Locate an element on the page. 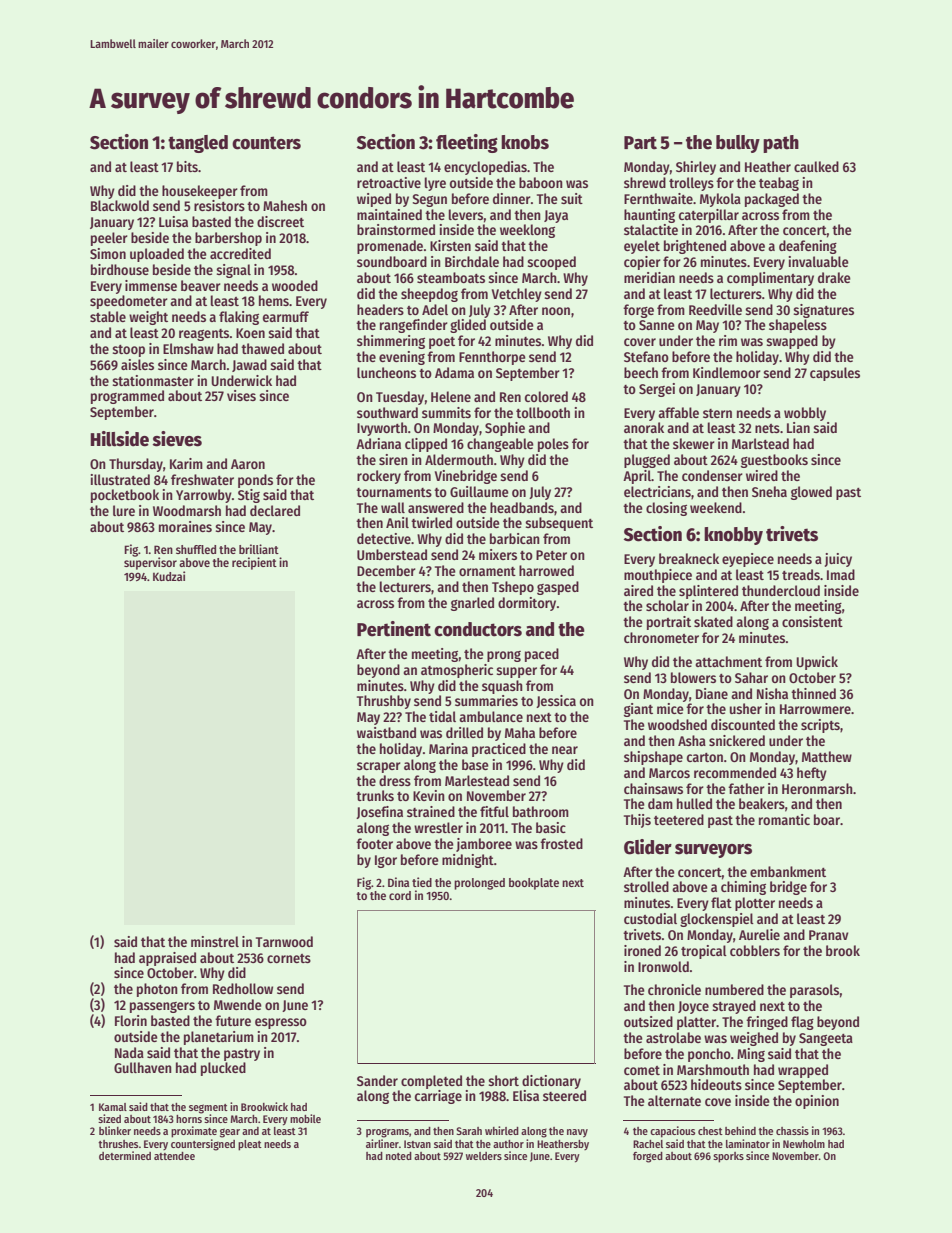 This document has width=952, height=1233. bookplate is located at coordinates (534, 884).
